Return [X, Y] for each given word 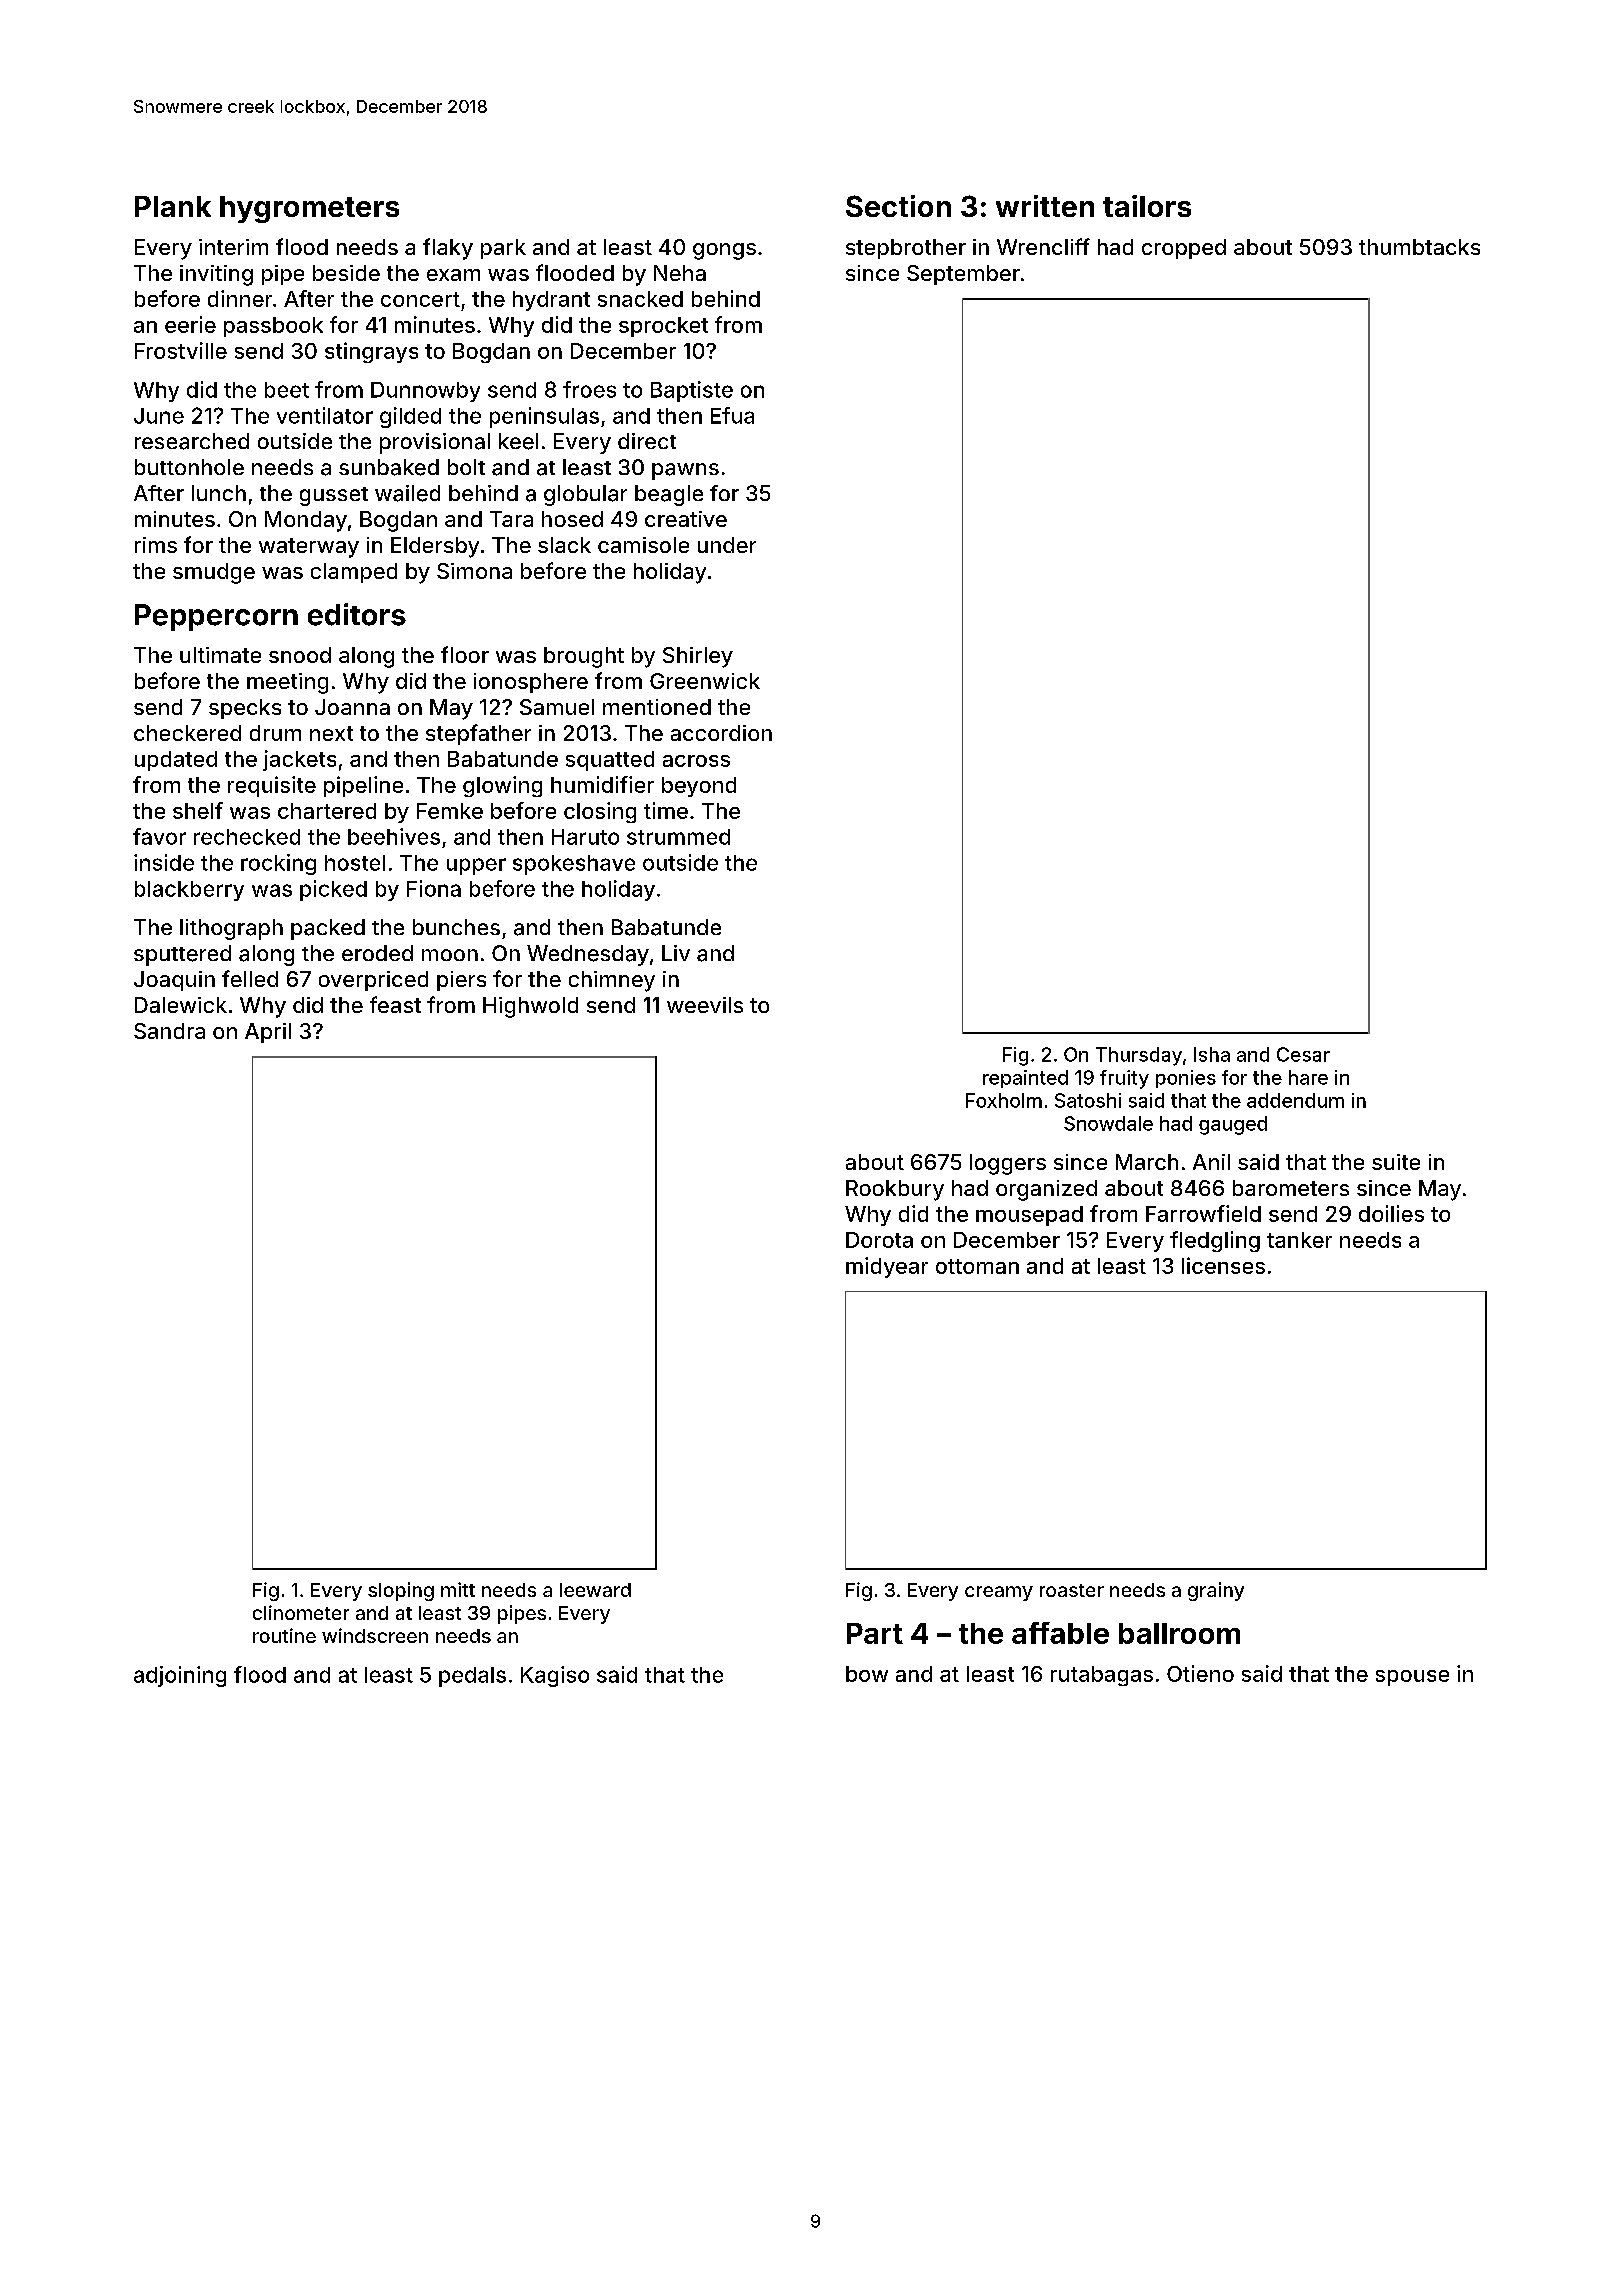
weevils [705, 1005]
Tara [511, 519]
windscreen [375, 1635]
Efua [732, 415]
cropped [1184, 249]
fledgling [1215, 1241]
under [727, 545]
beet [287, 390]
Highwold [530, 1007]
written [1045, 206]
